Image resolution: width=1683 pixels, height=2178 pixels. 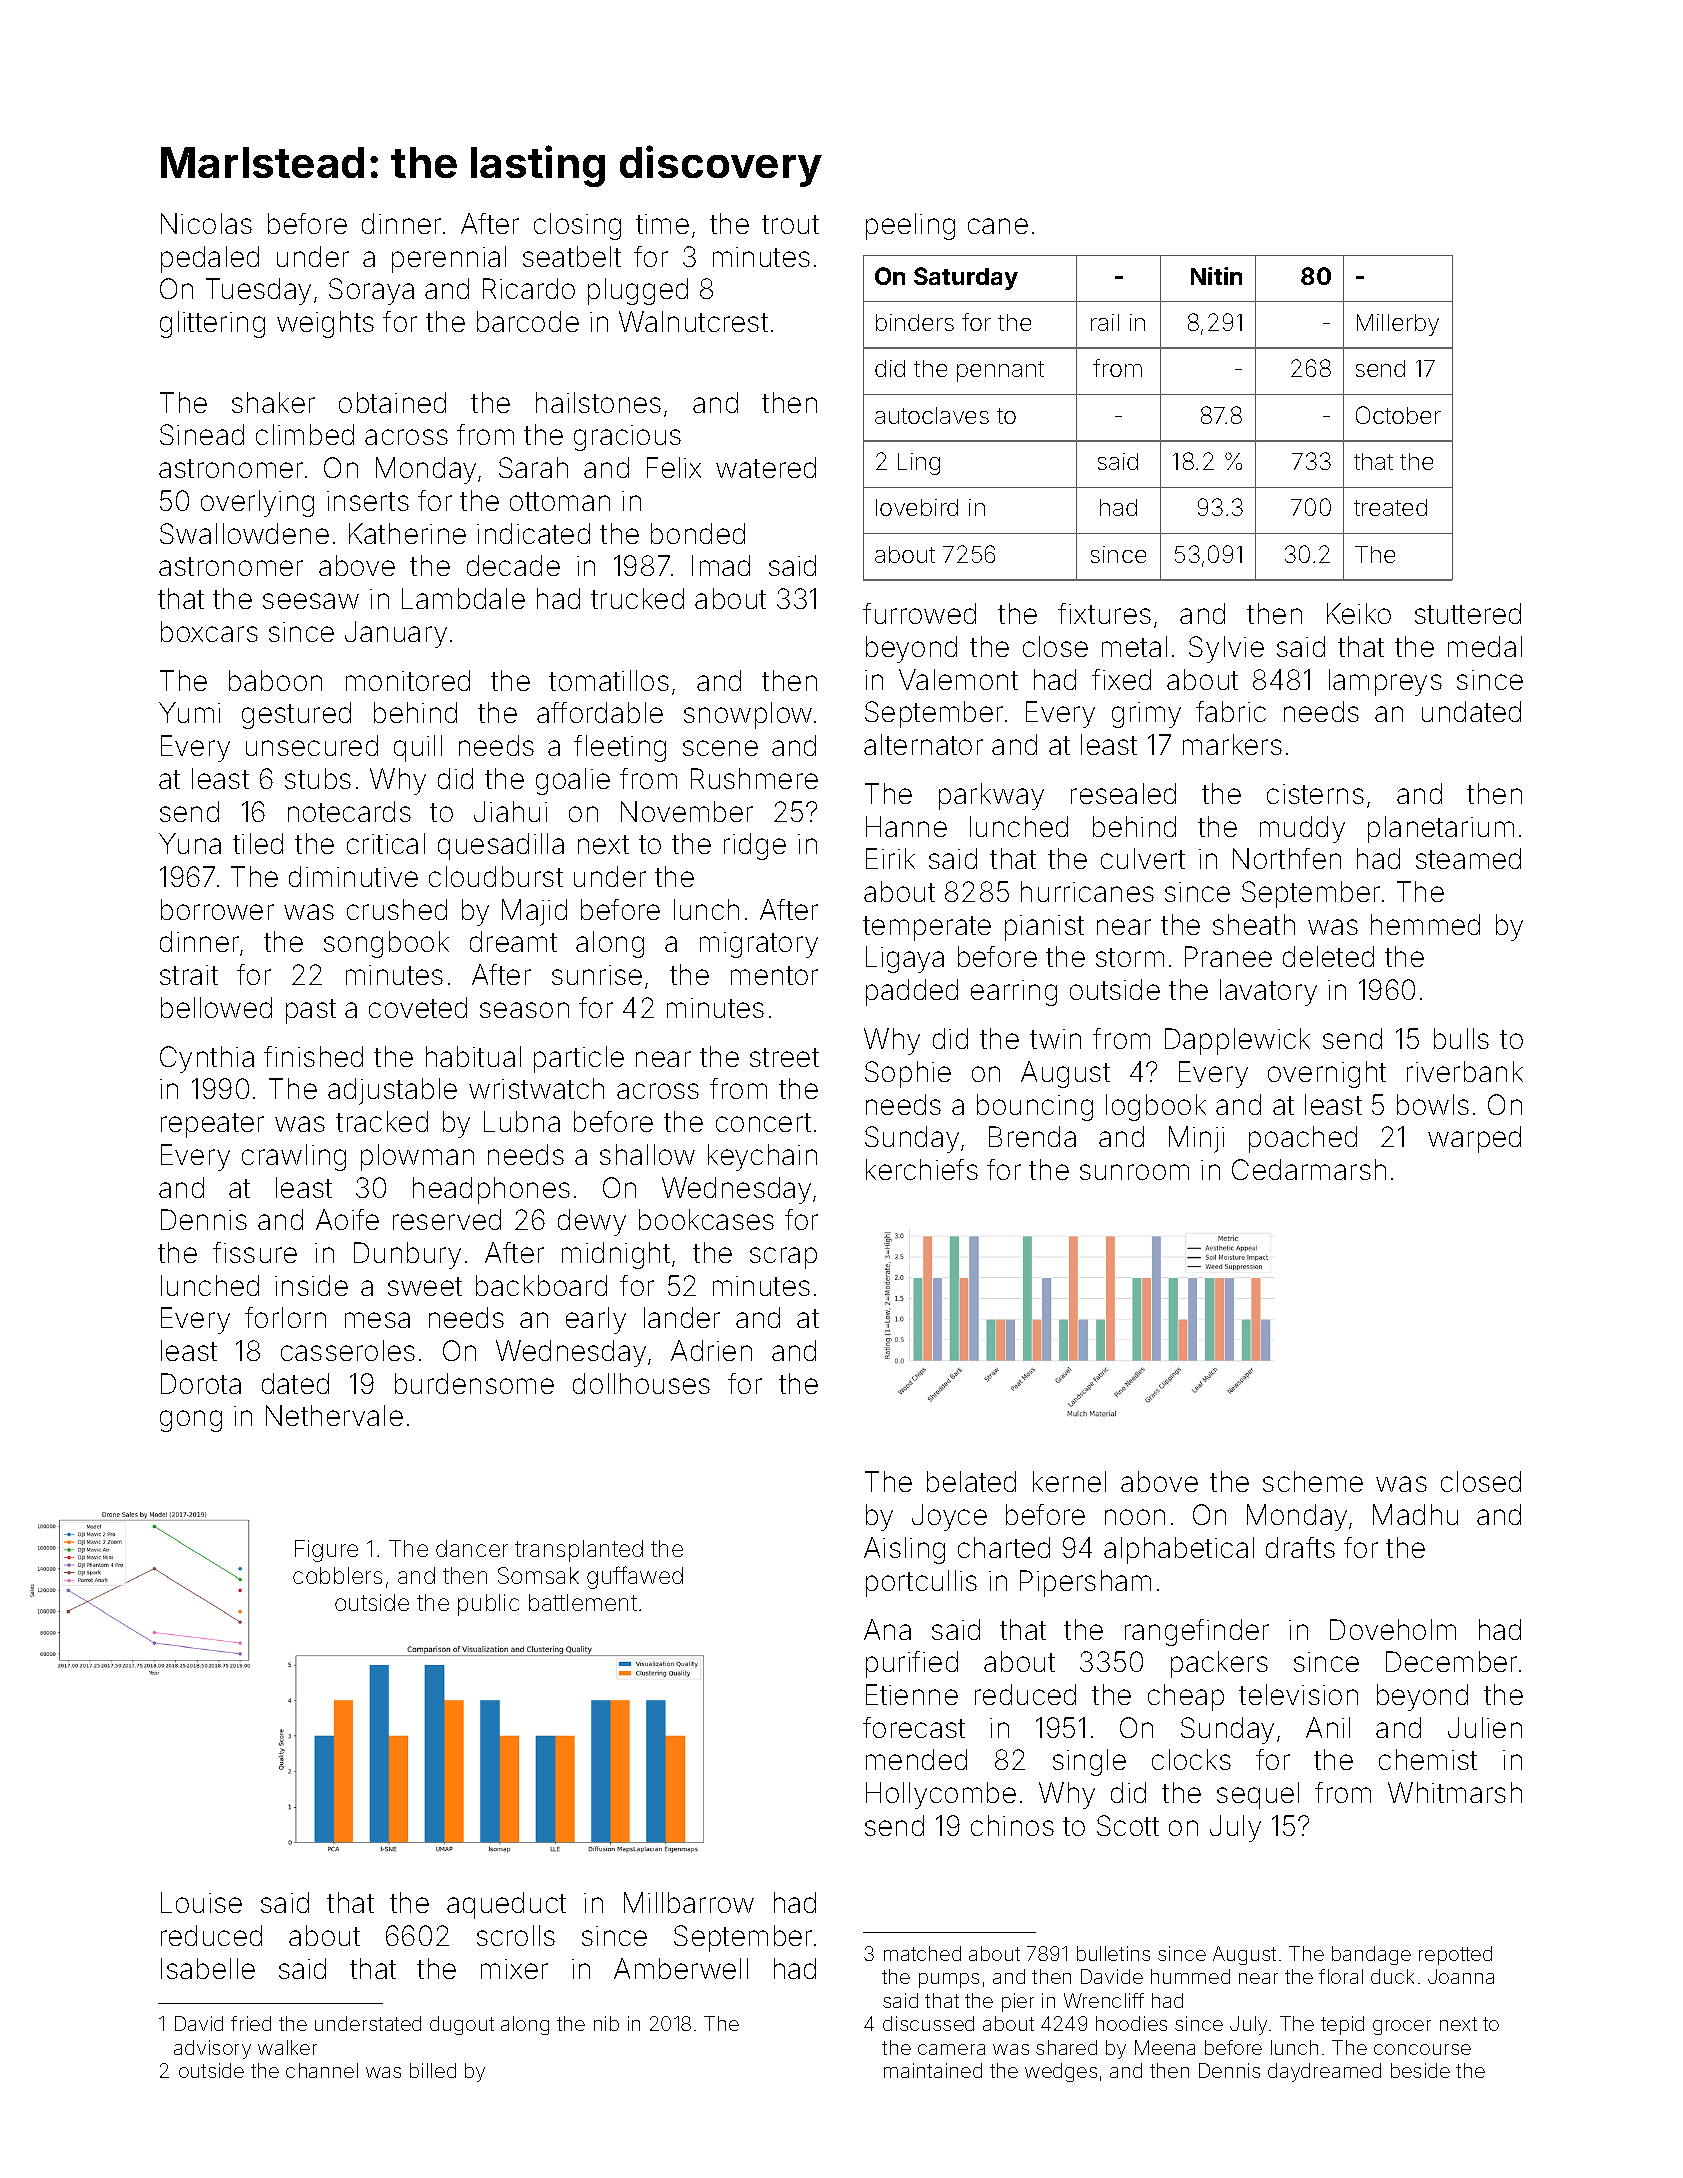 I want to click on belated, so click(x=971, y=1481).
